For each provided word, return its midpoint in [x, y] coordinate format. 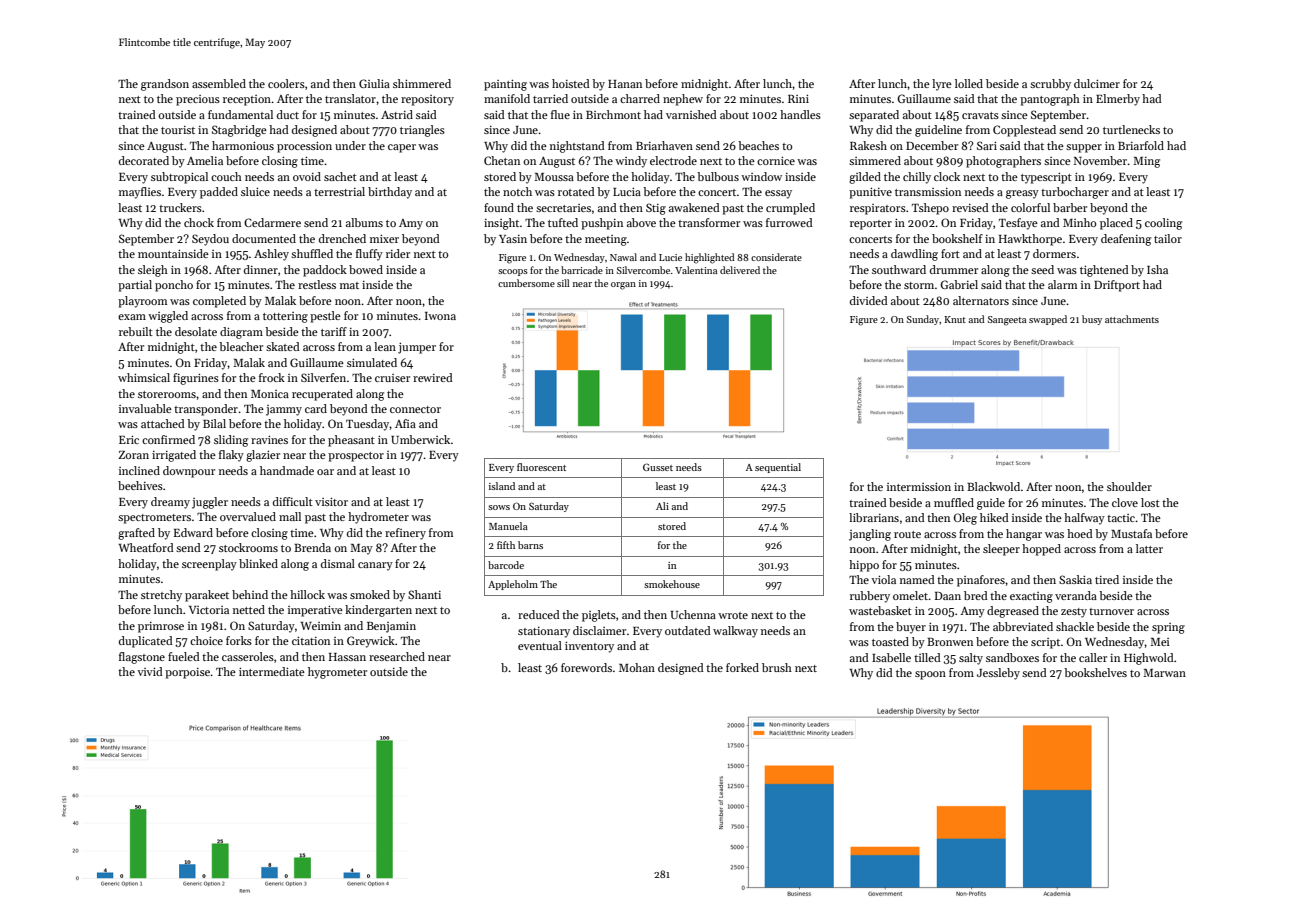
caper [402, 148]
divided [869, 300]
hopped [1041, 550]
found [499, 207]
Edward [193, 532]
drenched [342, 238]
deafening [1126, 240]
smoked [370, 594]
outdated [688, 630]
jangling [870, 535]
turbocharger [1075, 193]
